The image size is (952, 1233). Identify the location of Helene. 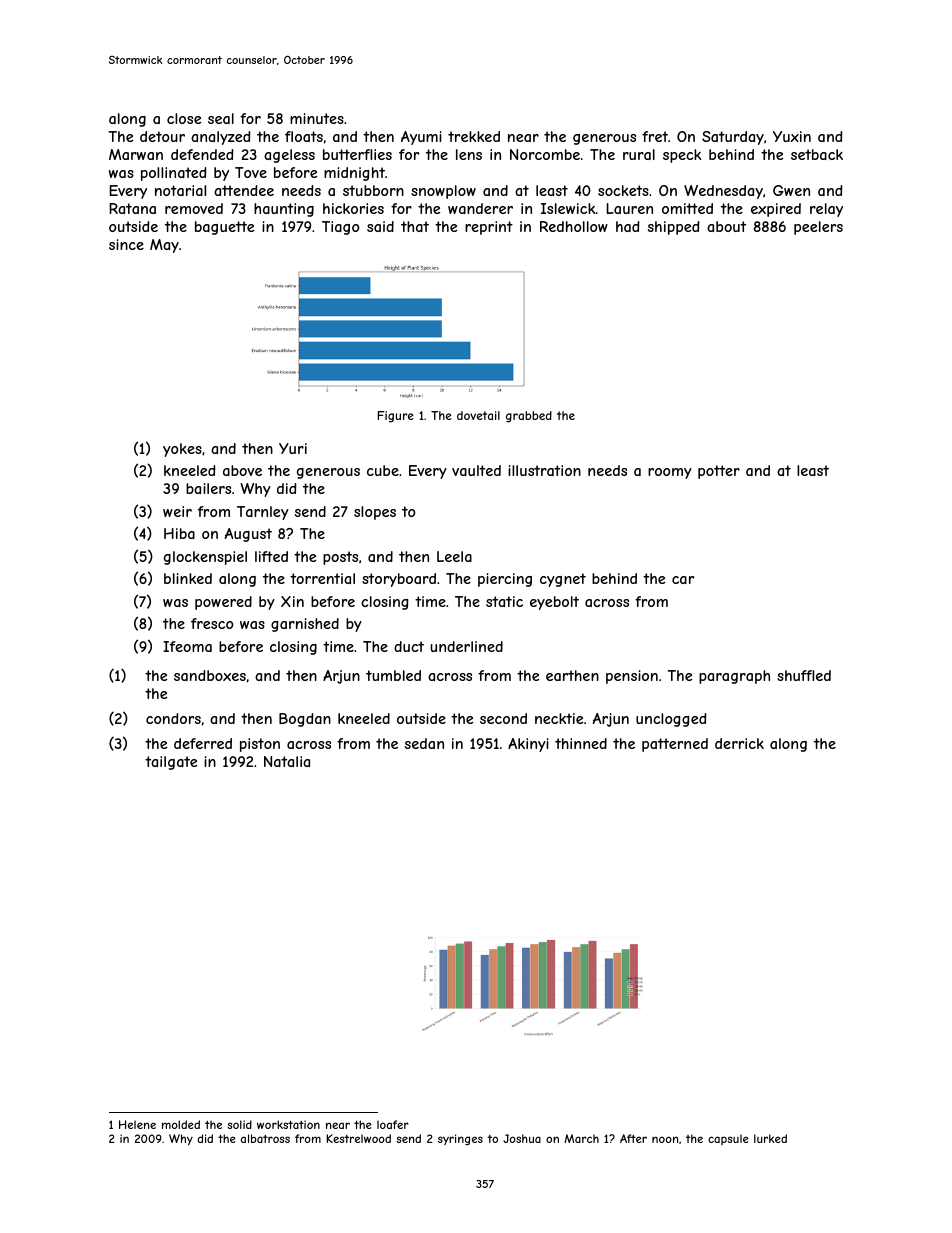
(137, 1124).
